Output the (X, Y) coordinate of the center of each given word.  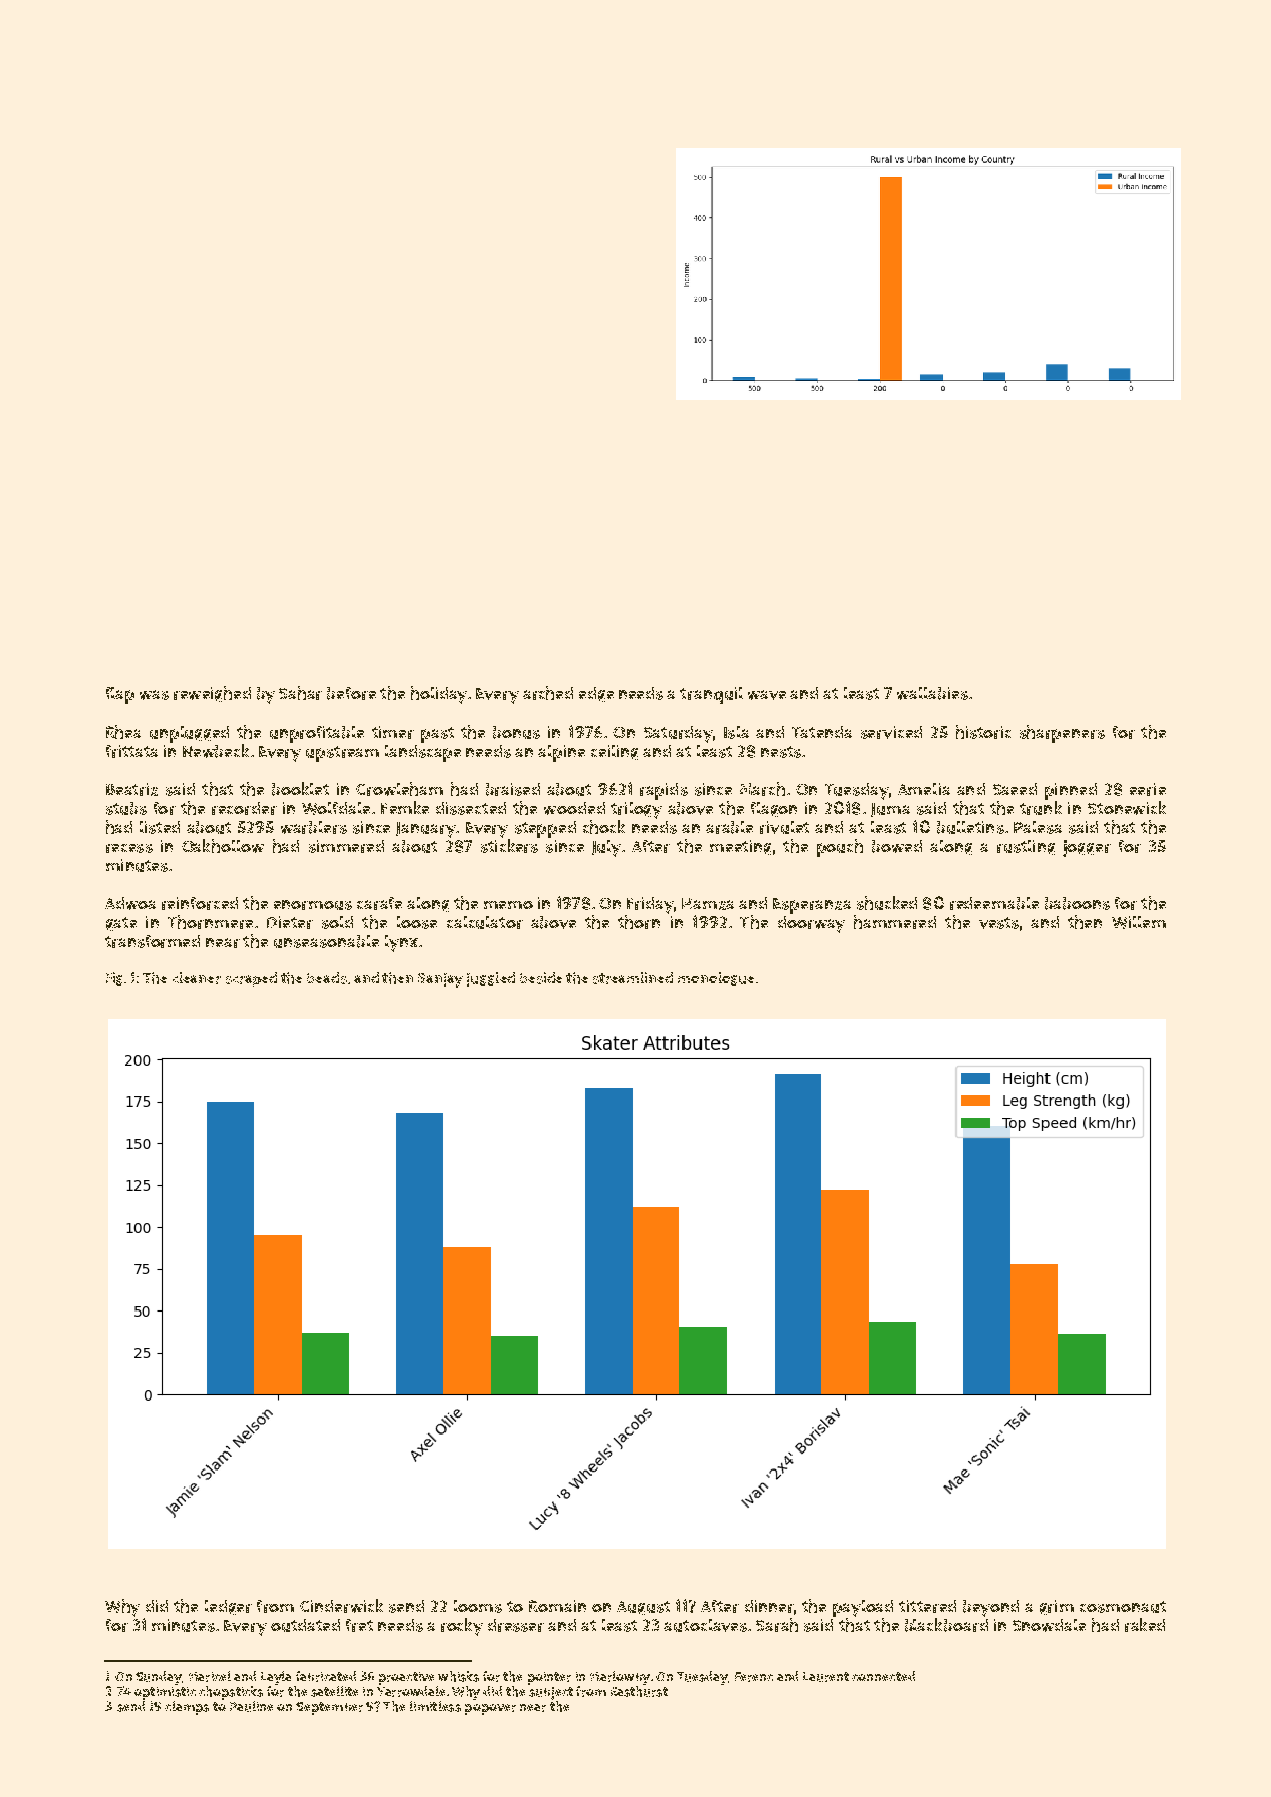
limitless (435, 1706)
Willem (1139, 922)
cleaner (197, 978)
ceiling (614, 752)
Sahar (300, 693)
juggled (491, 979)
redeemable (994, 903)
